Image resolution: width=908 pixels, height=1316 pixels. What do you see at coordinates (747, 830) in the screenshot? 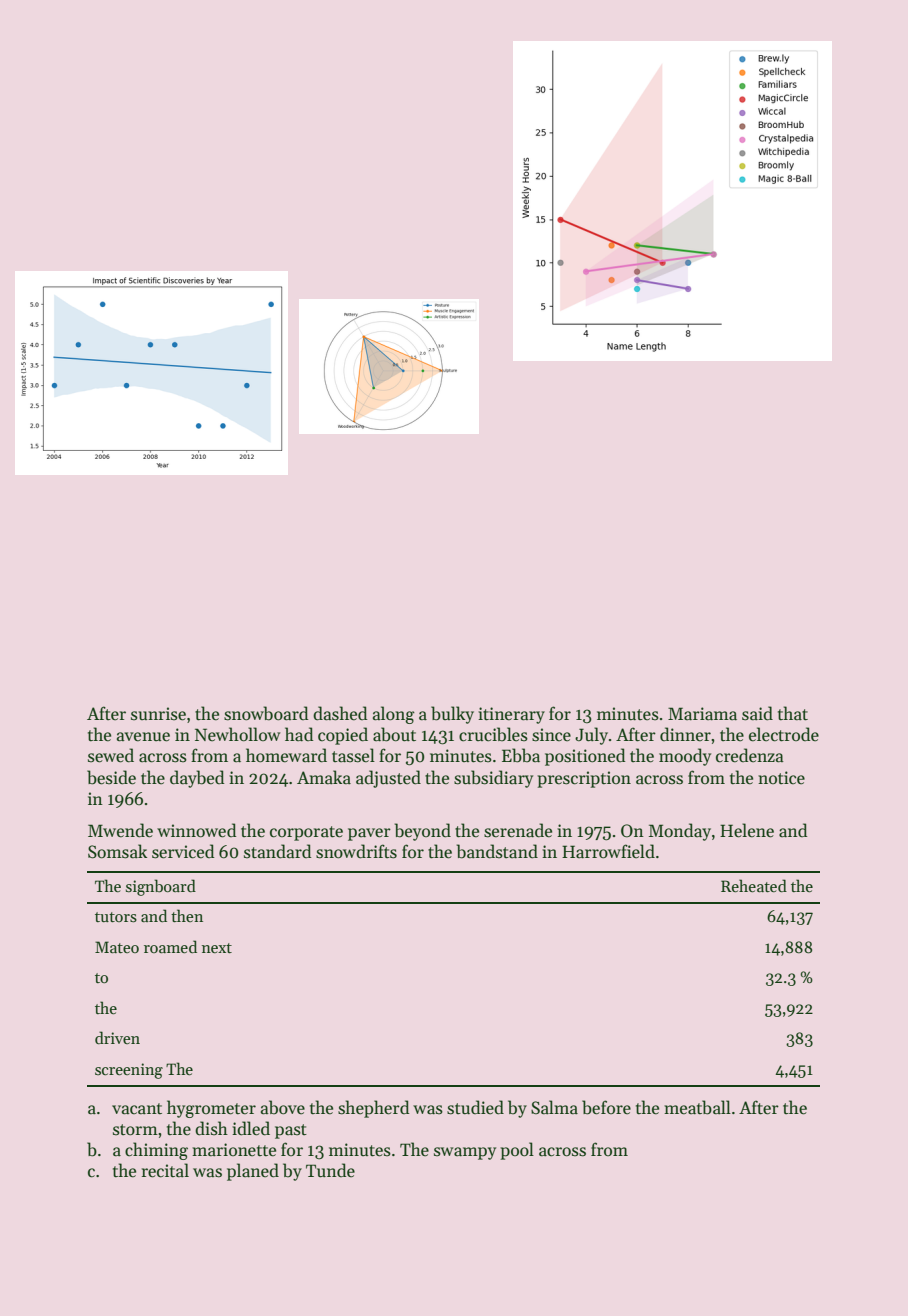
I see `Helene` at bounding box center [747, 830].
